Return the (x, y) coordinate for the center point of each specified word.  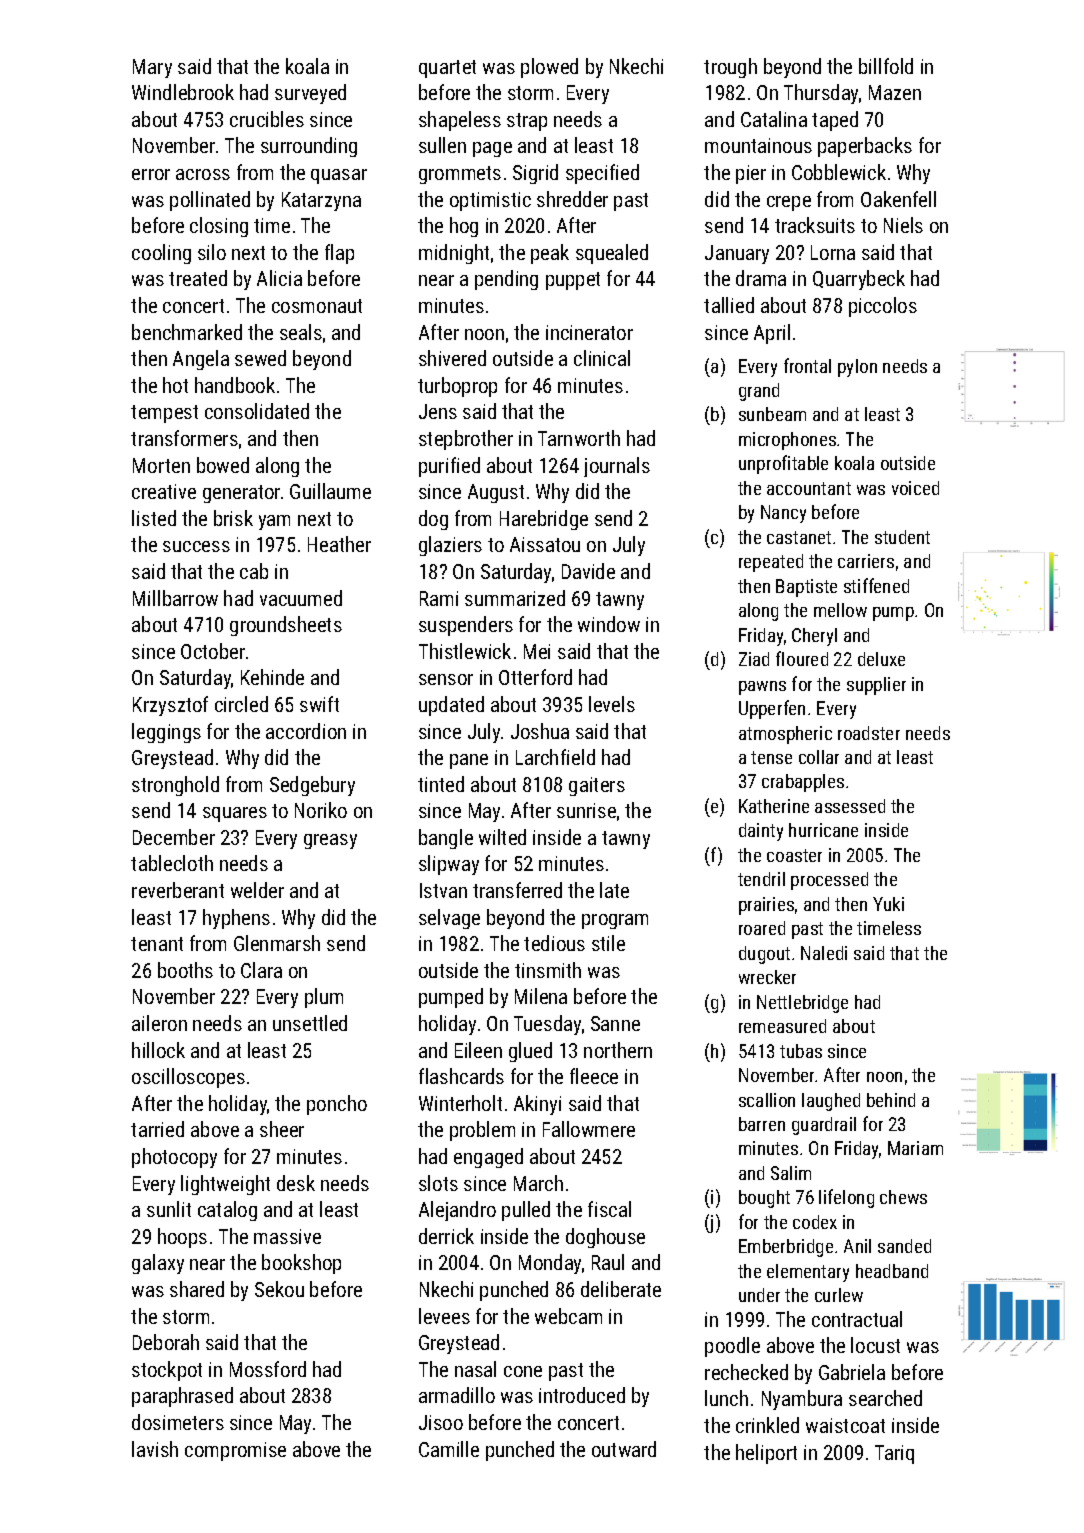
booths (185, 970)
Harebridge (544, 520)
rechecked (746, 1372)
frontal (807, 365)
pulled (526, 1211)
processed (829, 881)
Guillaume (330, 491)
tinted (441, 784)
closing (219, 227)
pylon (857, 368)
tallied (729, 305)
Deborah (166, 1342)
